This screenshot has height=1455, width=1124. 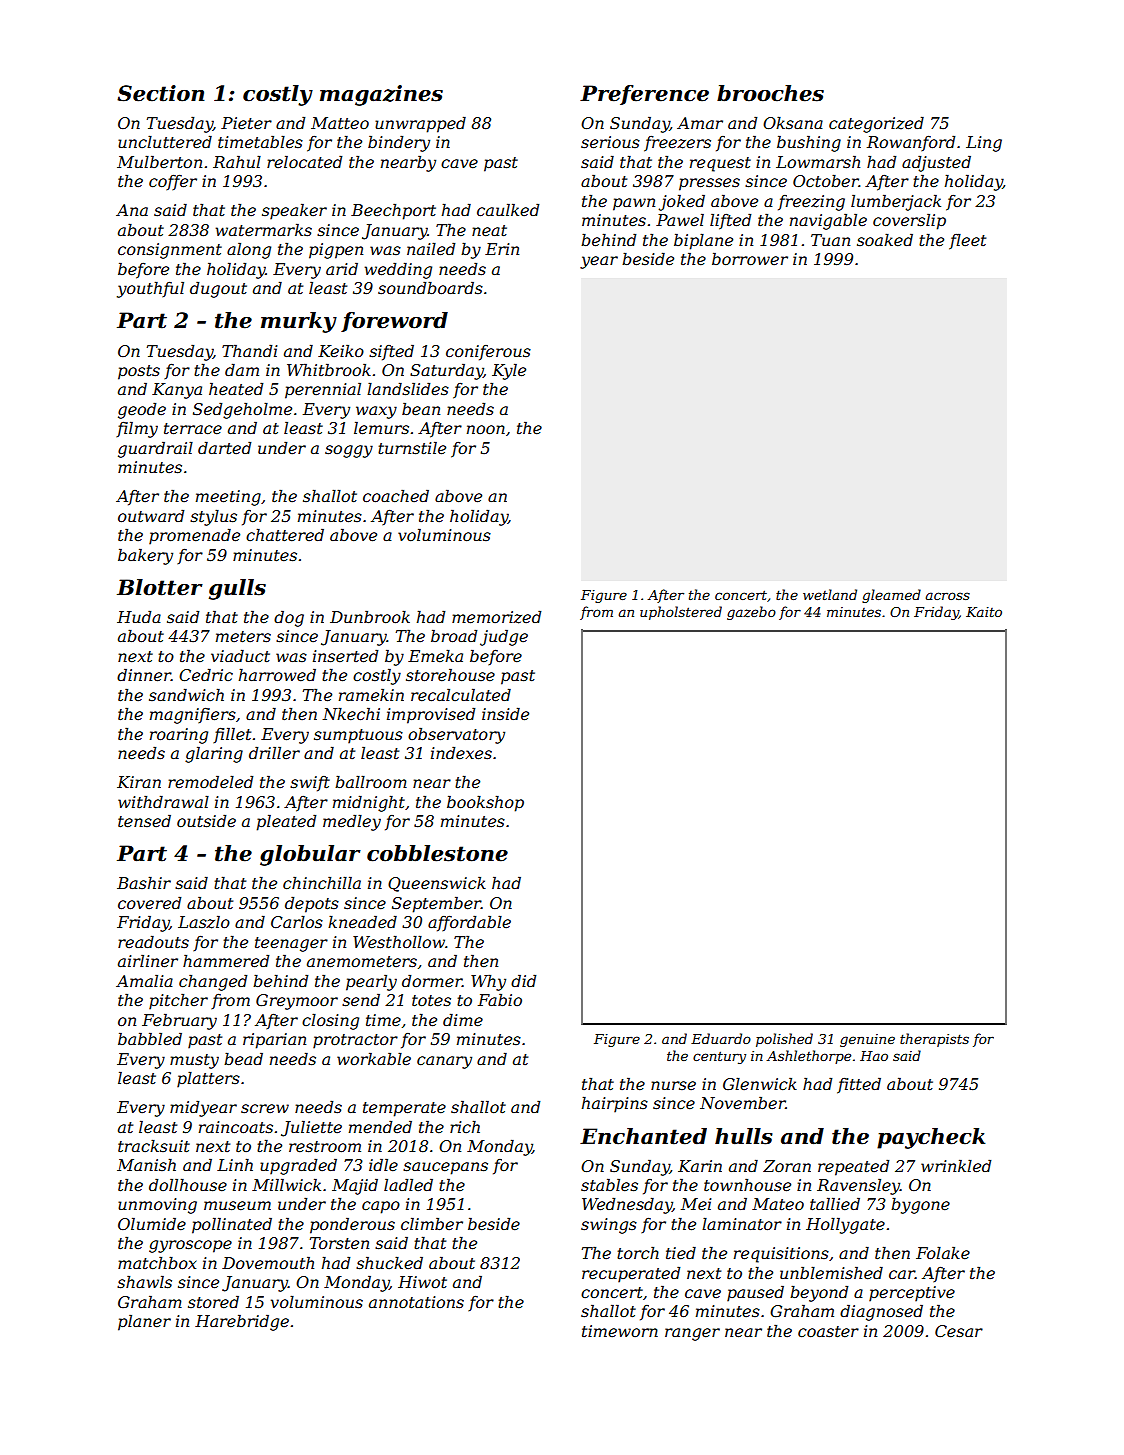 What do you see at coordinates (144, 980) in the screenshot?
I see `Amalia` at bounding box center [144, 980].
